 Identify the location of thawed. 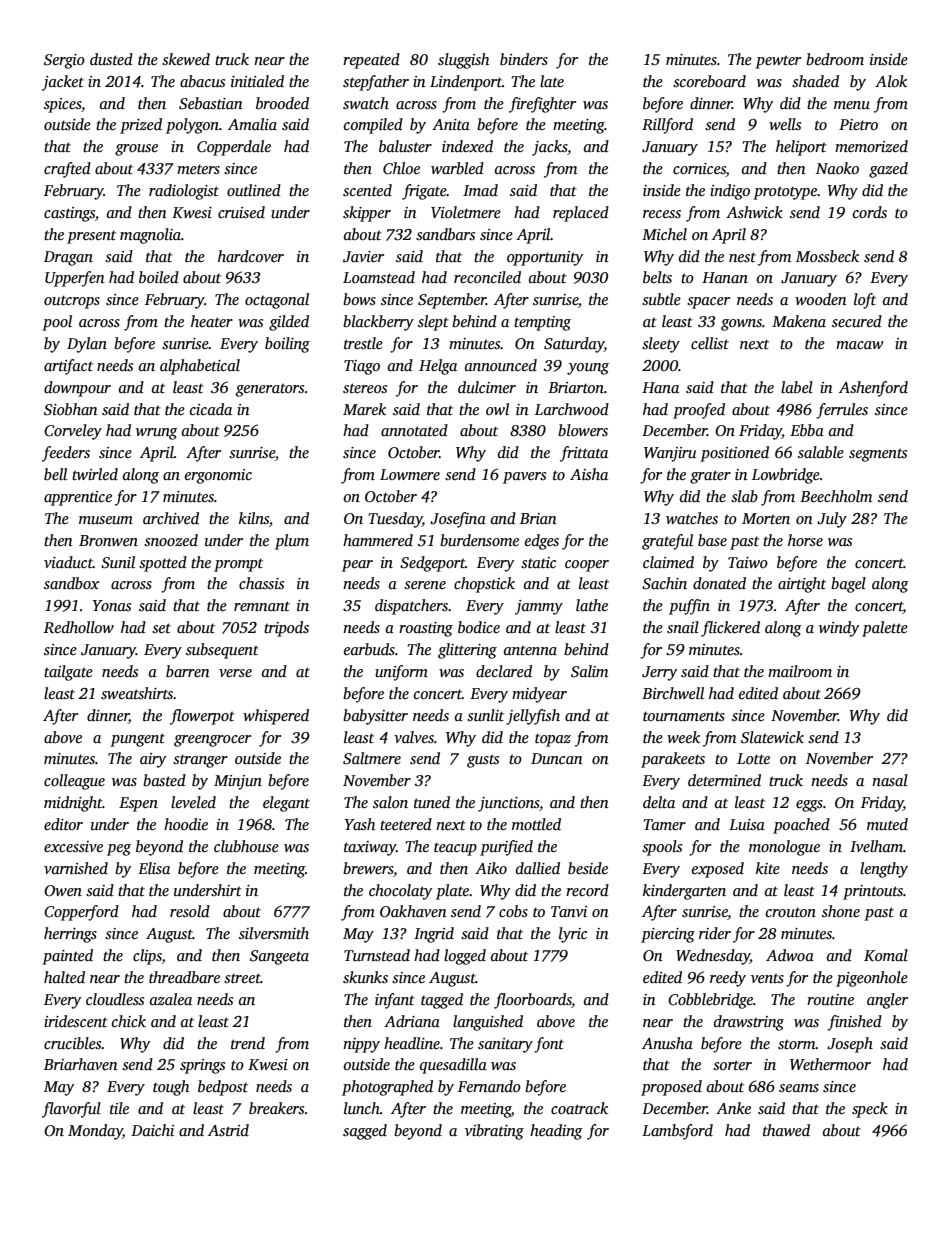
(786, 1130).
